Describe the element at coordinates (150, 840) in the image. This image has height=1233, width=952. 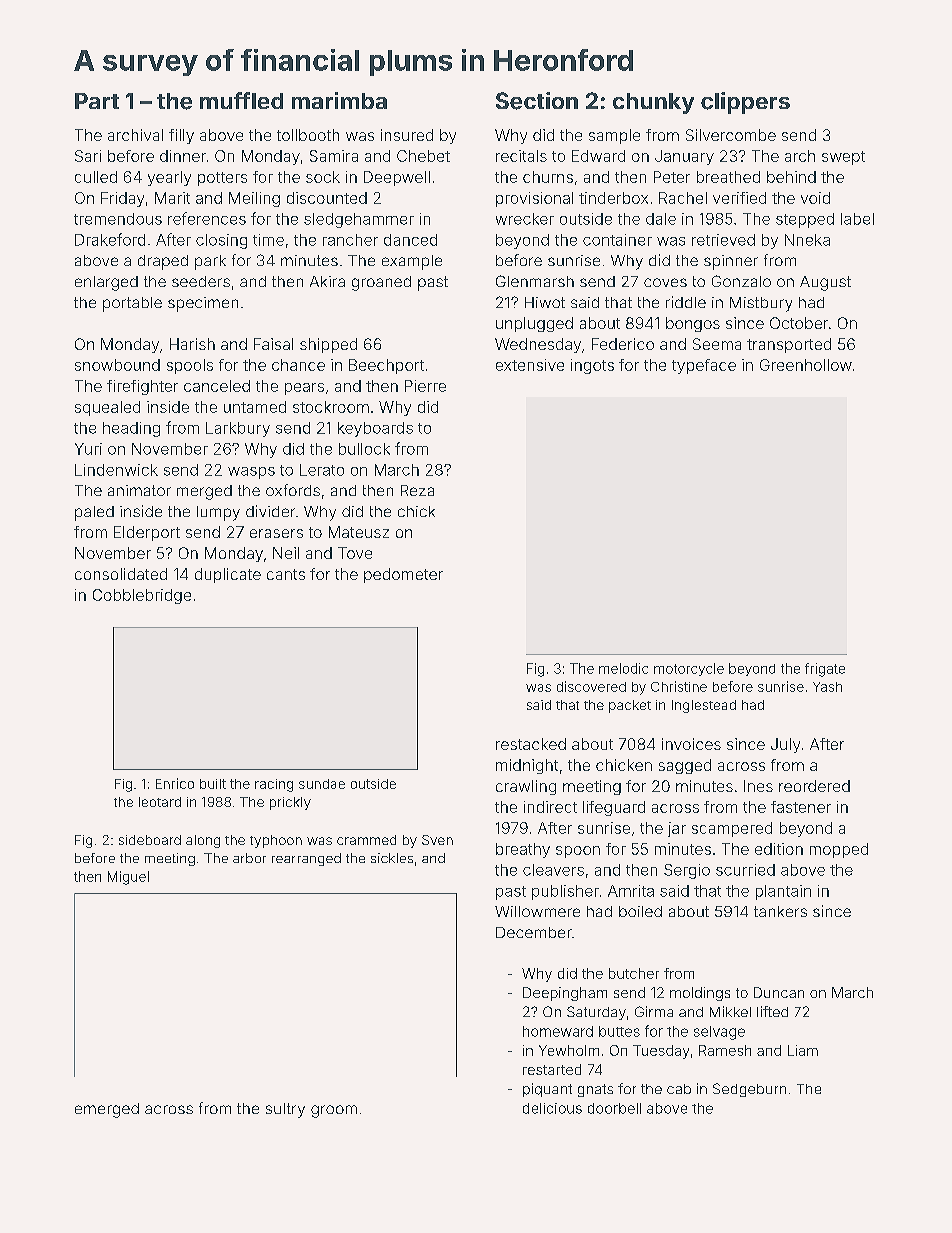
I see `sideboard` at that location.
